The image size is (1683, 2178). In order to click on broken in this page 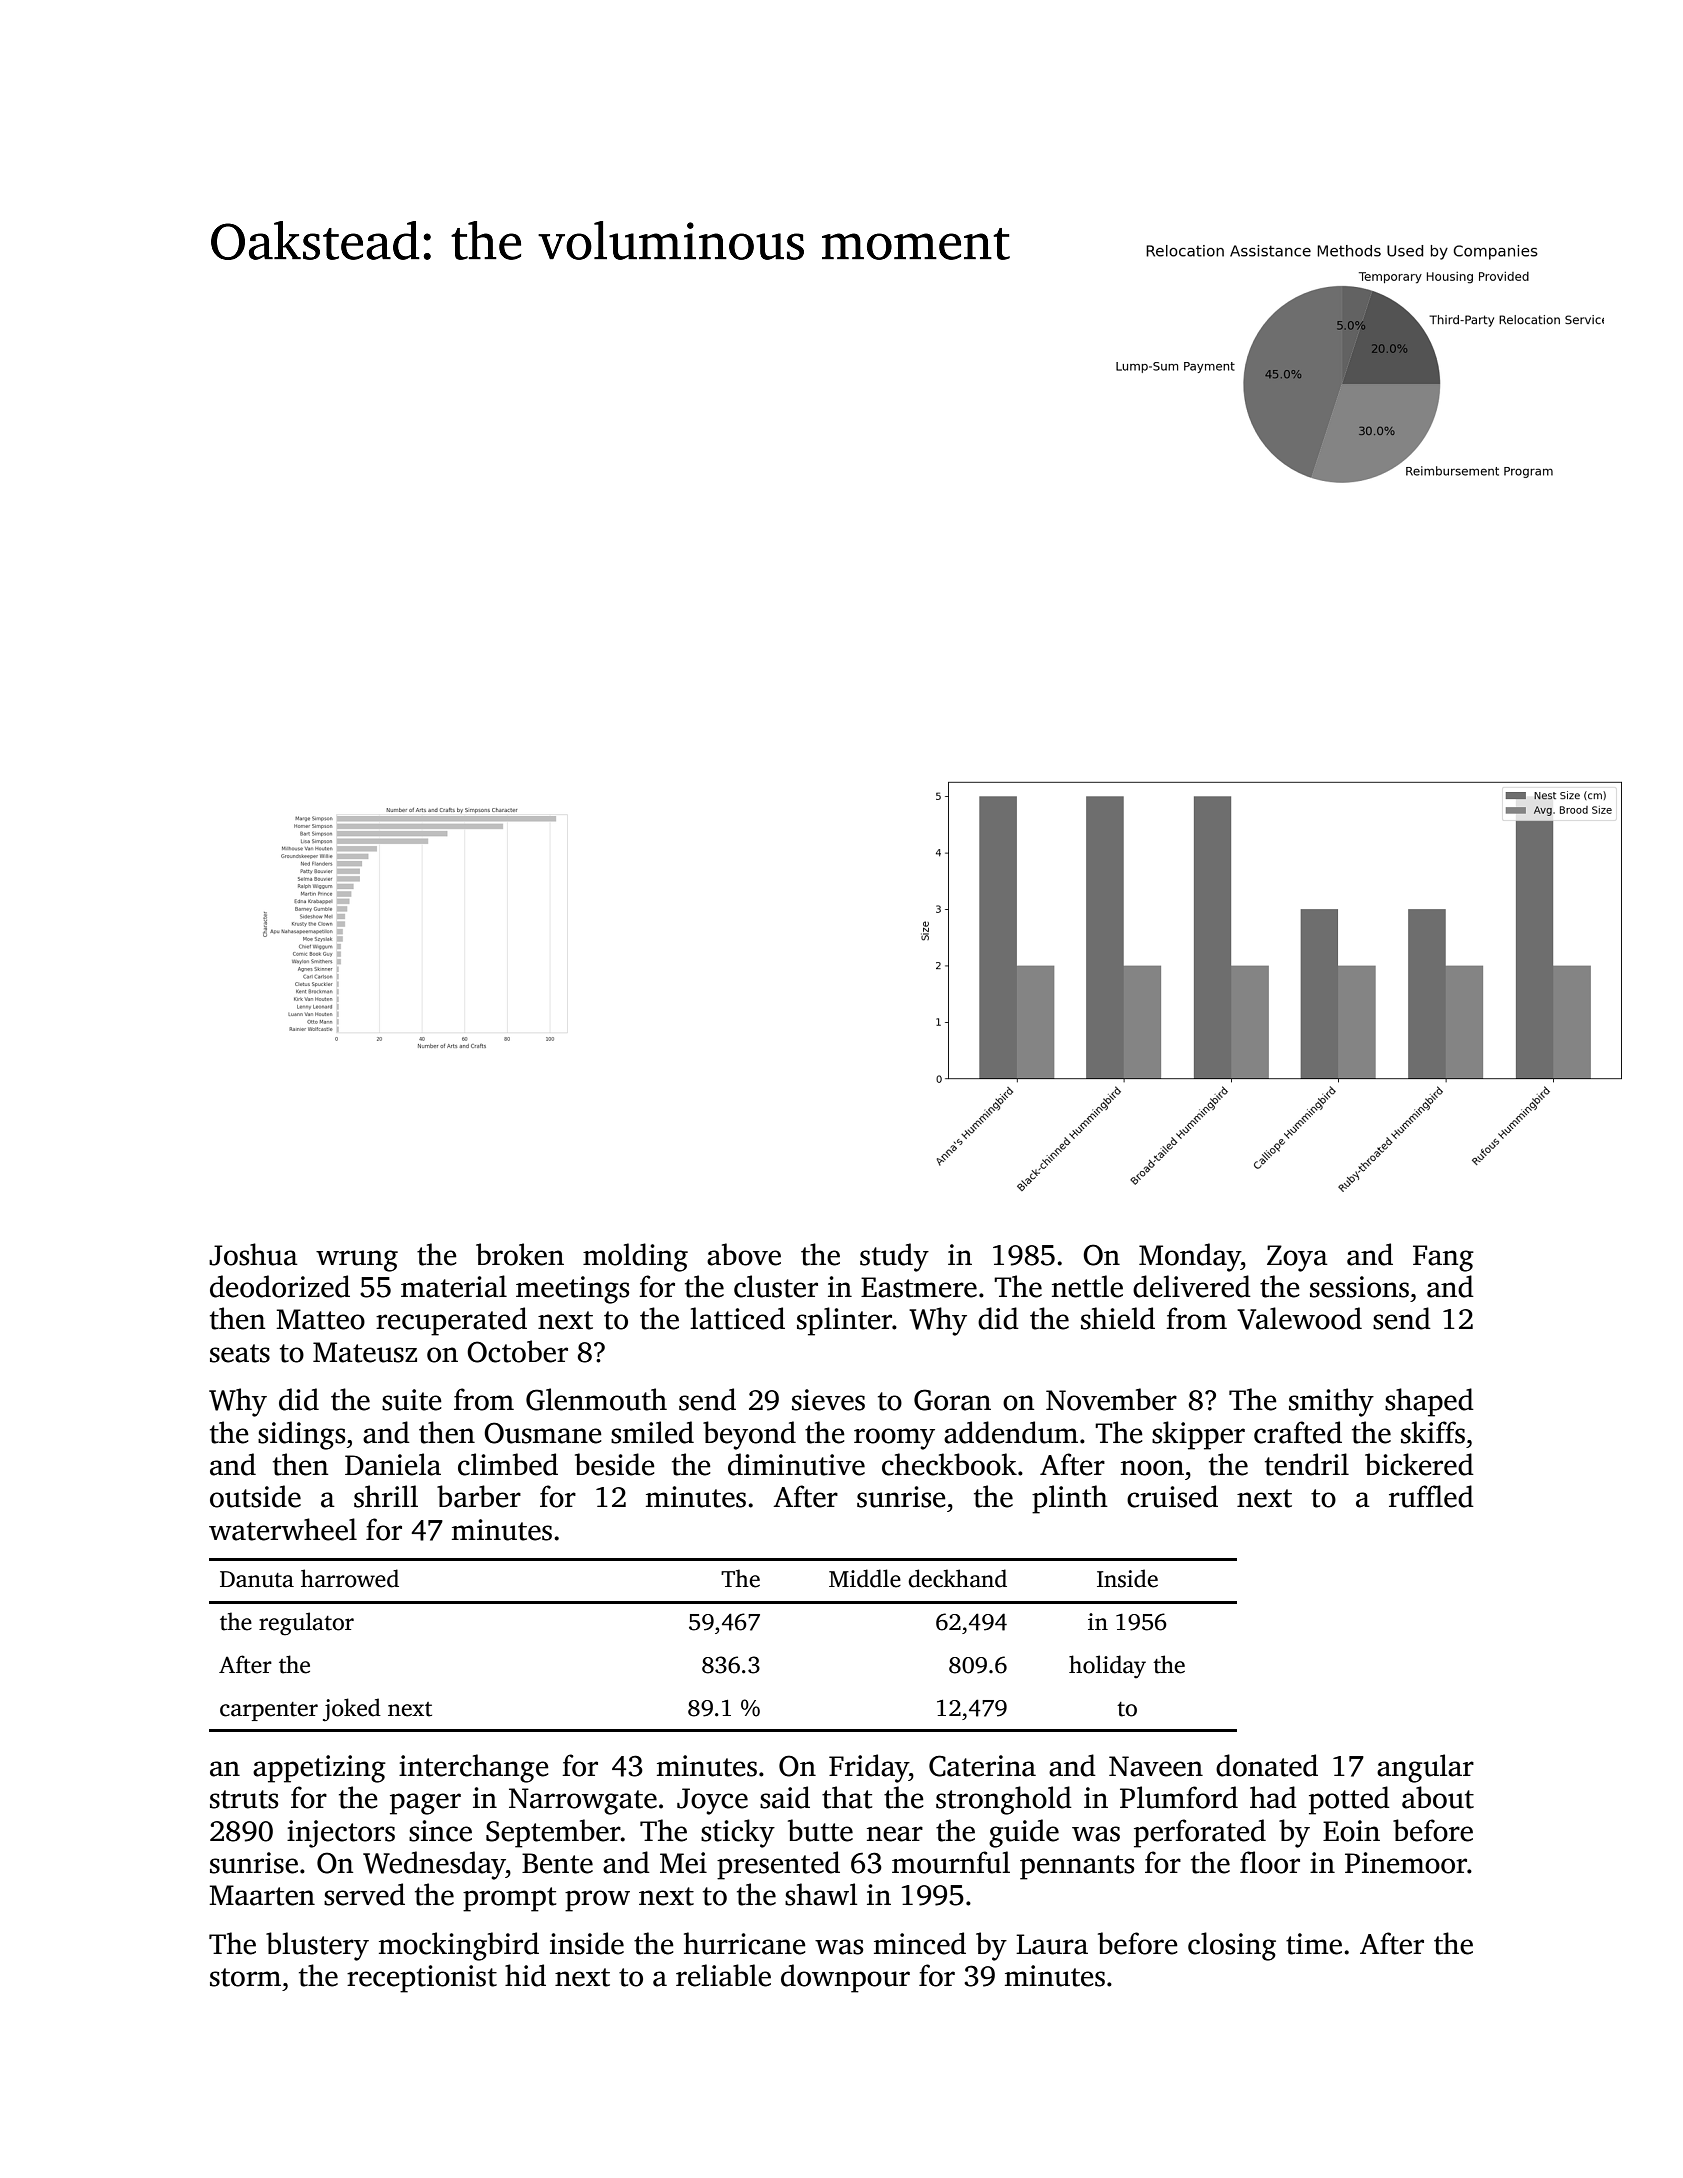, I will do `click(520, 1254)`.
